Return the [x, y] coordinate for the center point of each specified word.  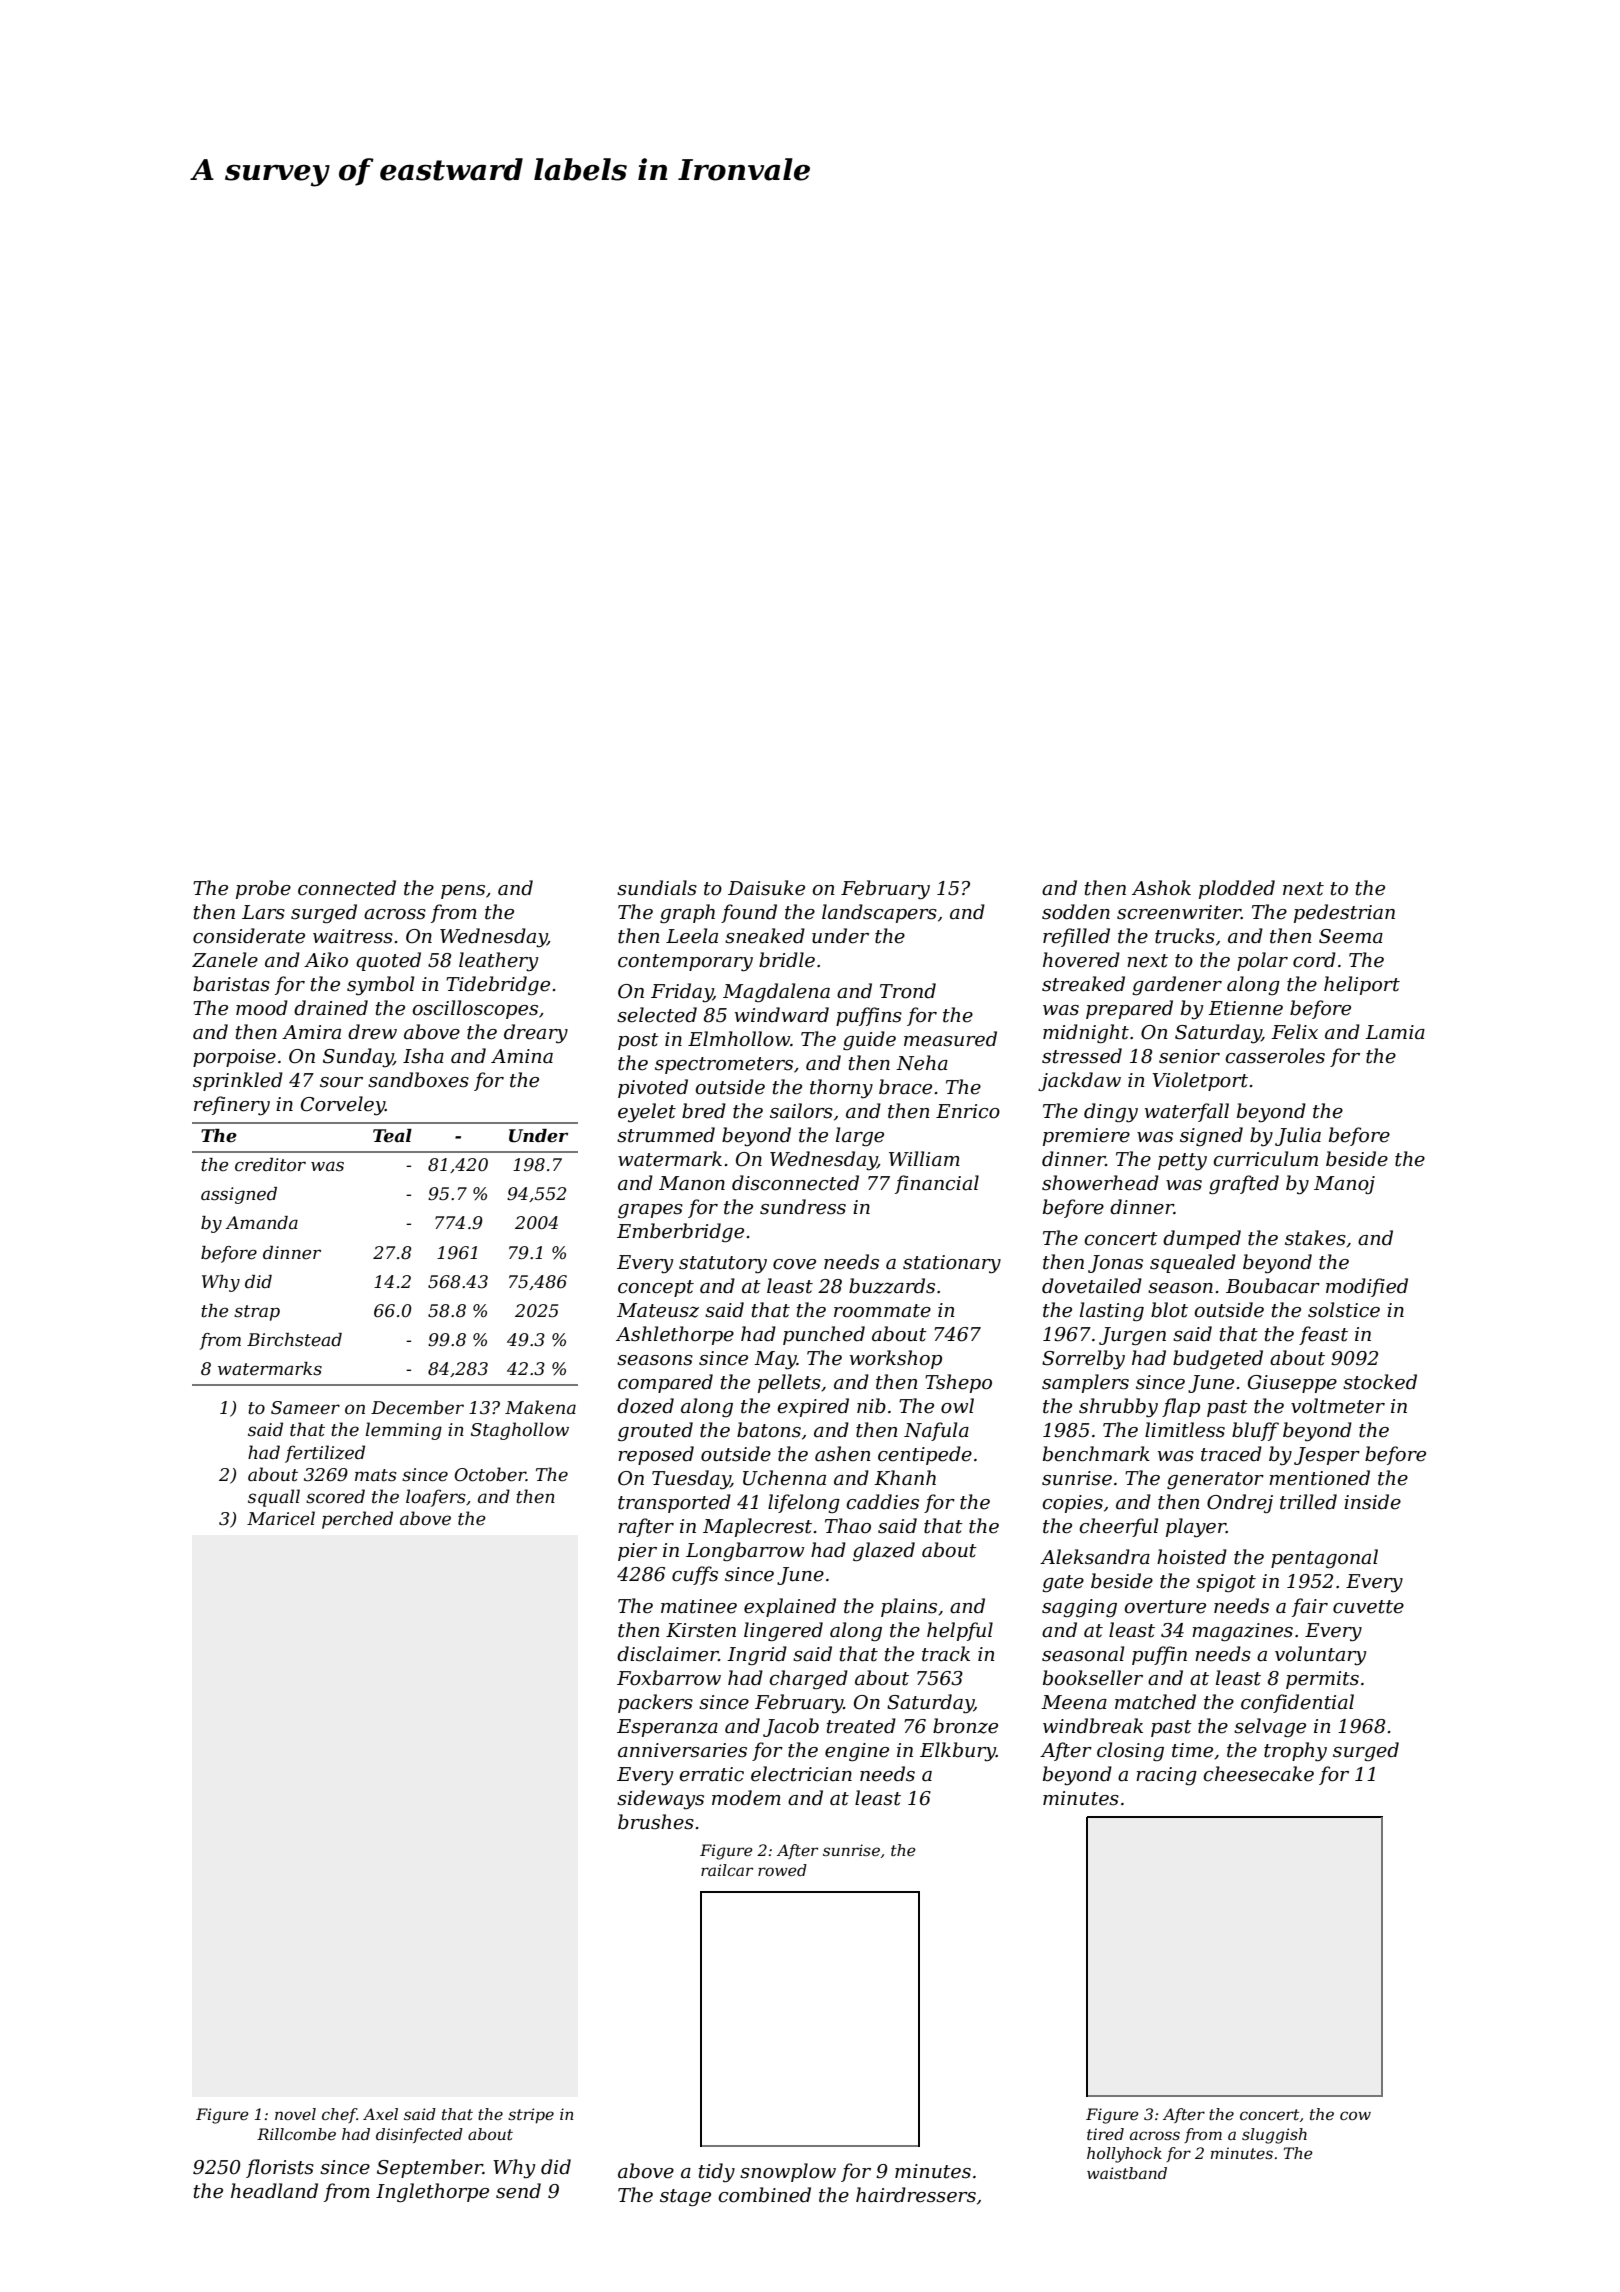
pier [637, 1552]
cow [1355, 2115]
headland [274, 2191]
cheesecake [1258, 1774]
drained [331, 1008]
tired [1105, 2134]
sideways [660, 1799]
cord [1314, 960]
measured [950, 1039]
